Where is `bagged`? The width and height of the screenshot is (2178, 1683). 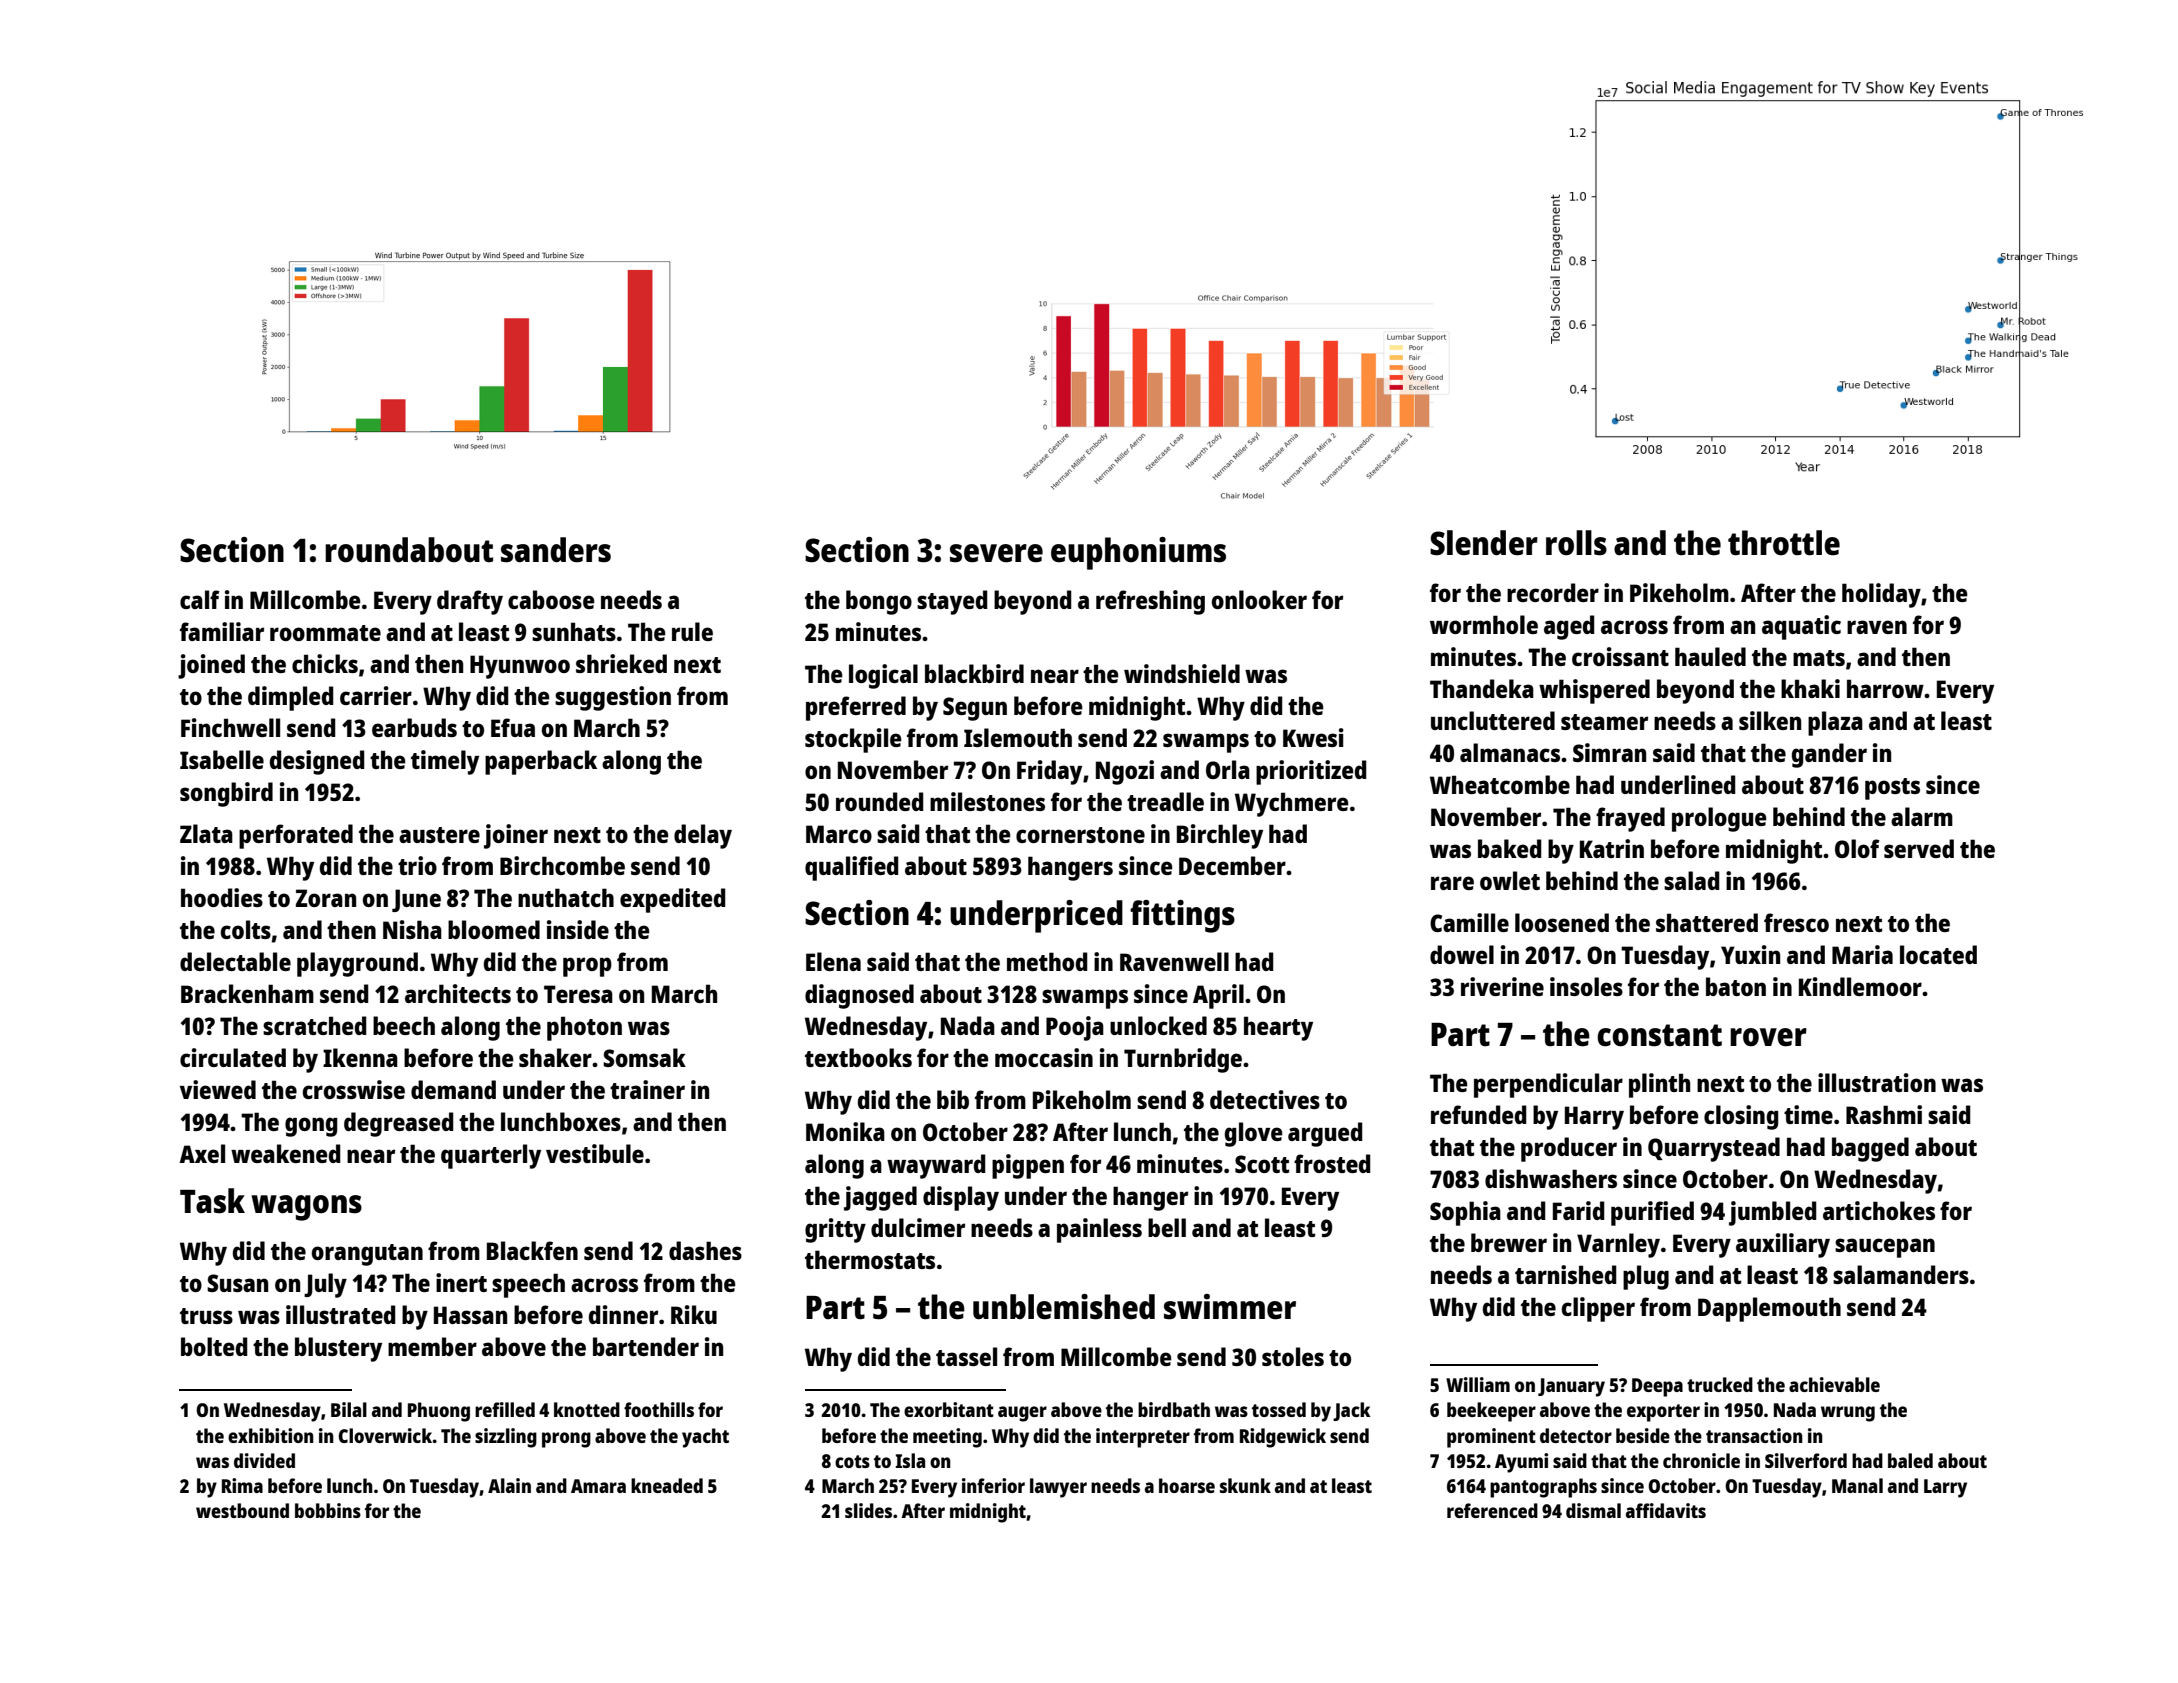
bagged is located at coordinates (1870, 1149).
